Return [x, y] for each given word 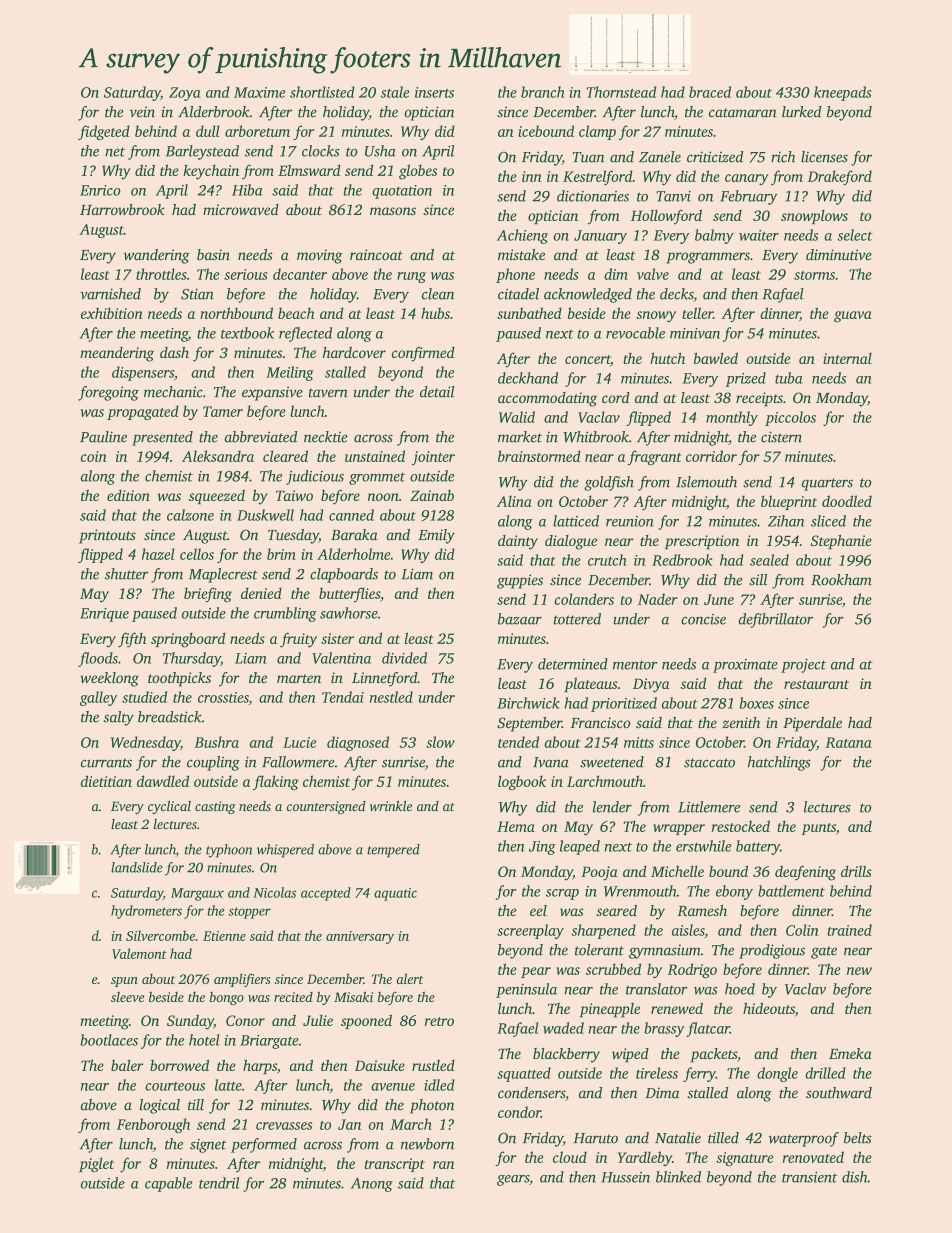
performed [264, 1145]
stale [395, 92]
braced [710, 92]
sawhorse [349, 613]
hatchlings [779, 763]
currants [106, 763]
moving [320, 256]
